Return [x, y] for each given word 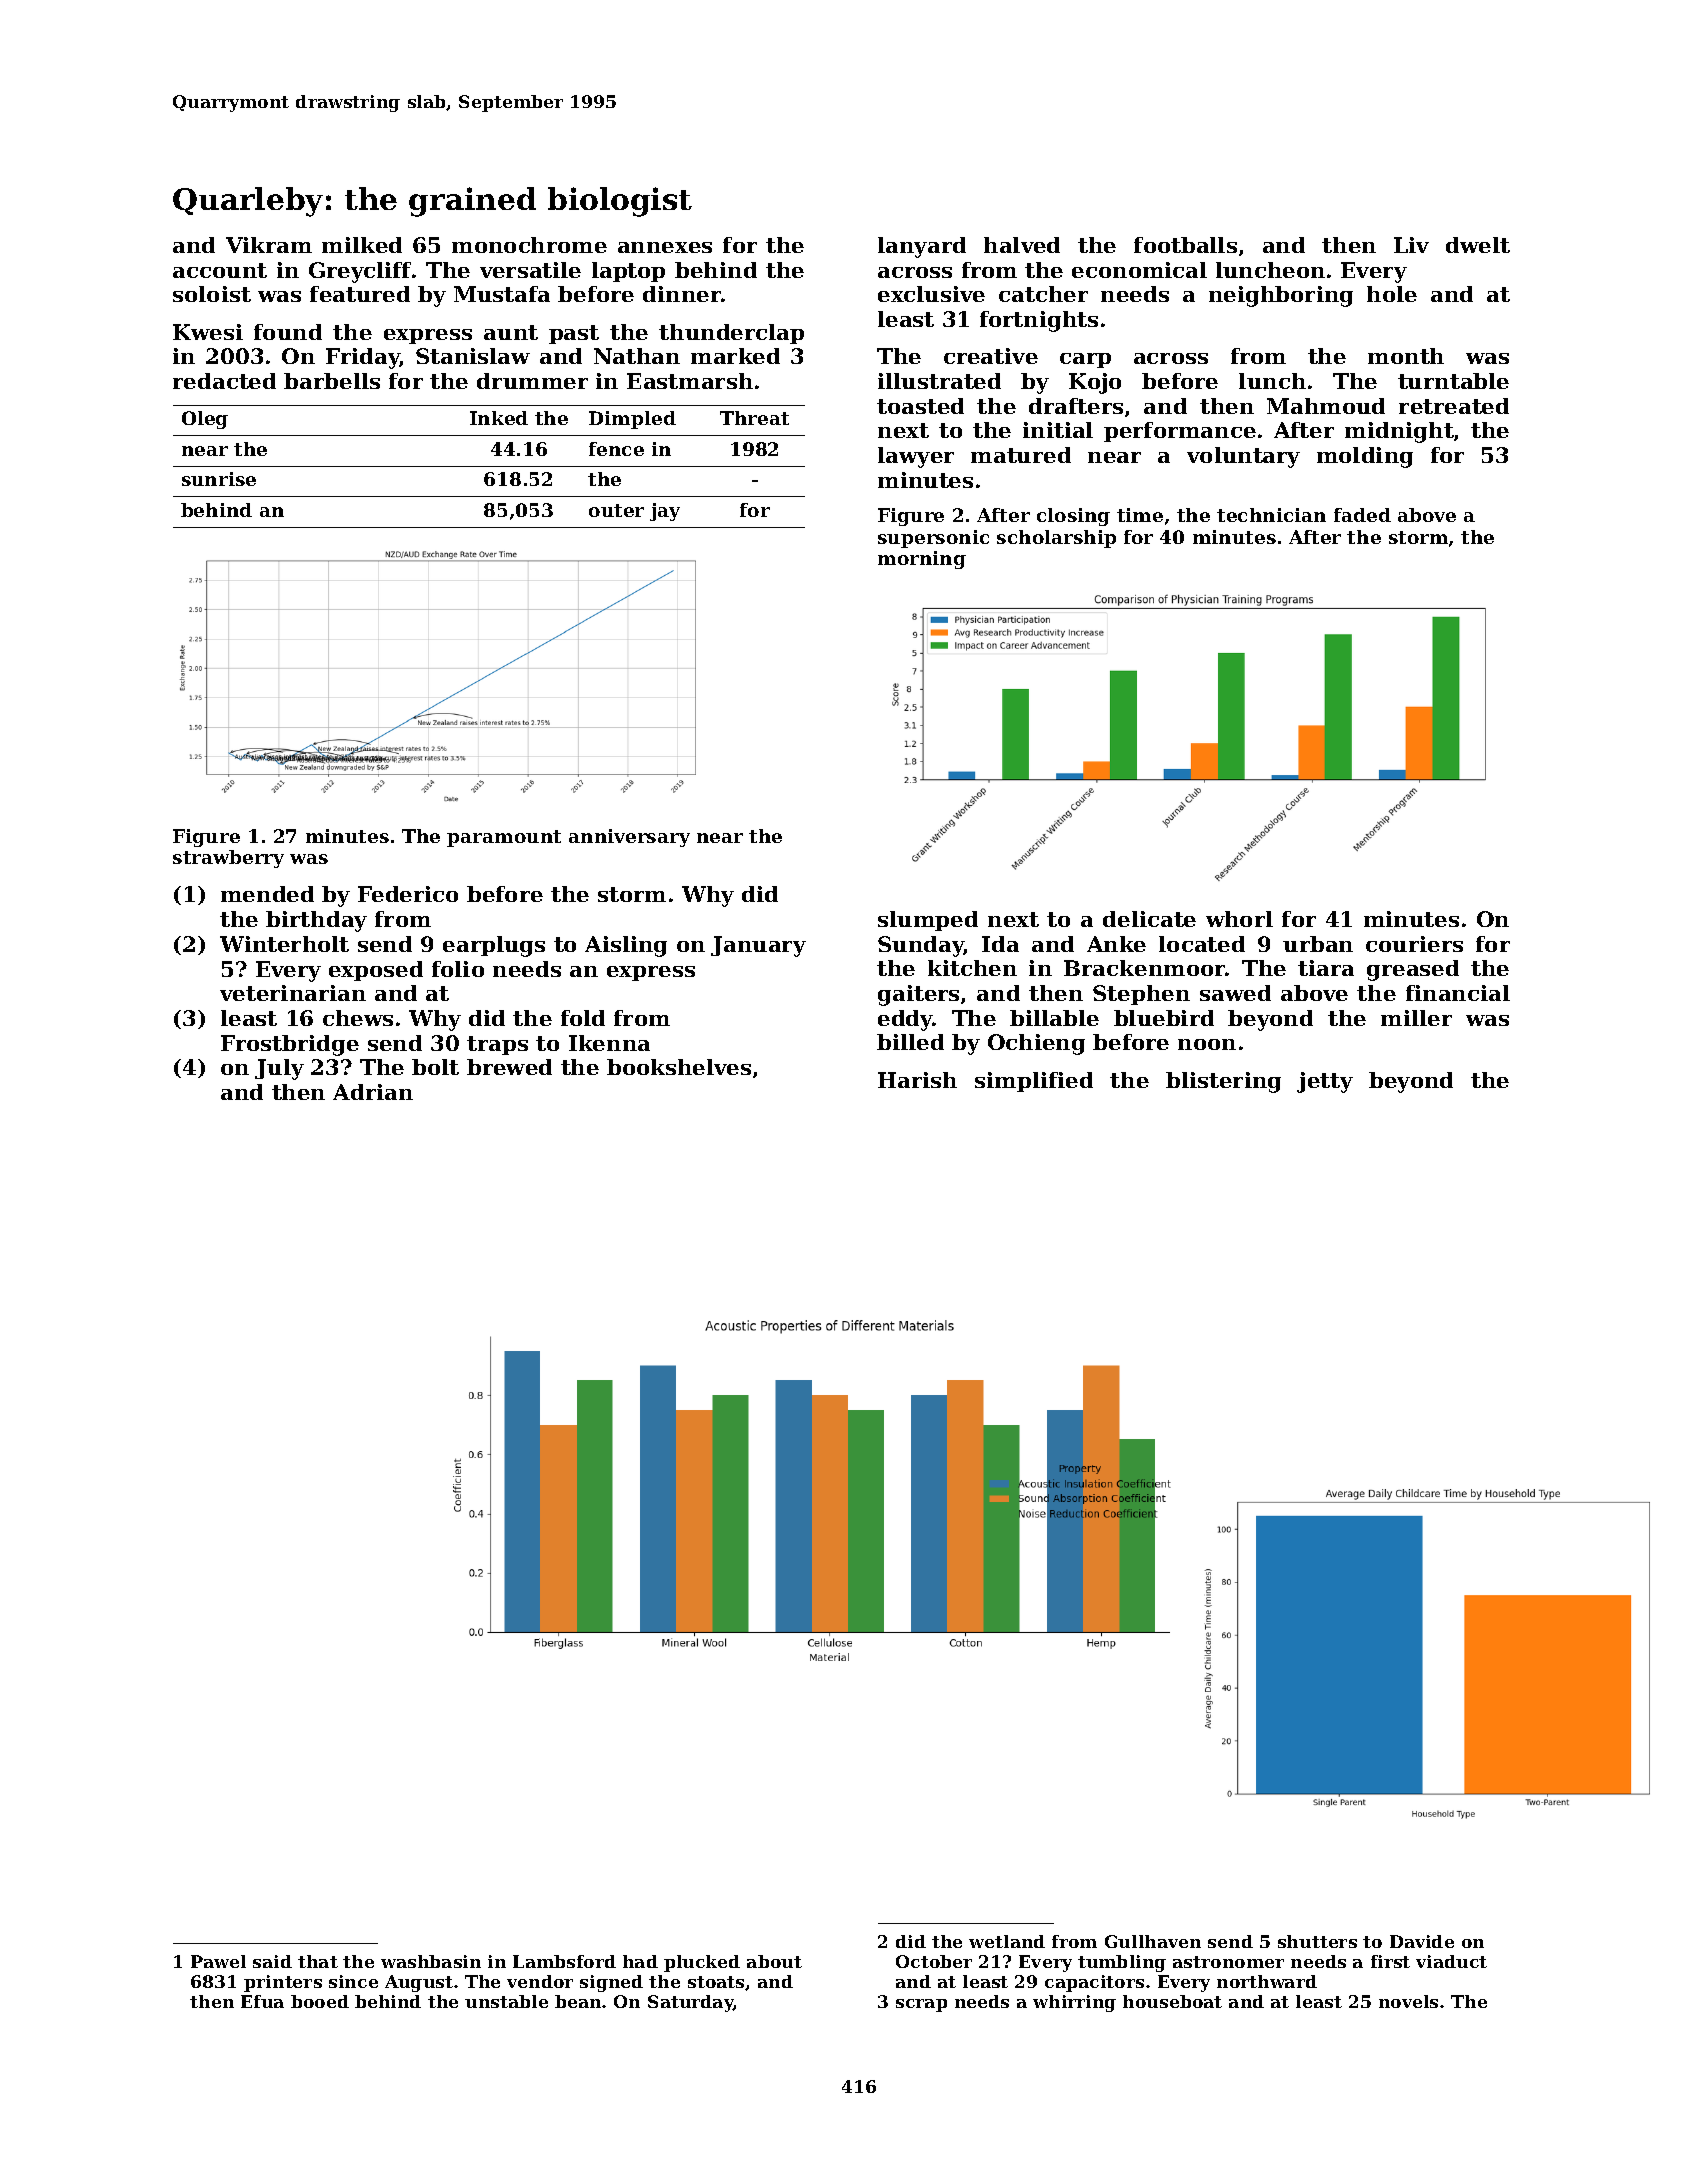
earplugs [494, 946]
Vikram [269, 245]
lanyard [922, 247]
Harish [917, 1080]
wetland [1007, 1941]
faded [1362, 515]
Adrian [373, 1092]
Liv [1411, 245]
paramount [504, 838]
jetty [1325, 1082]
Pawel [218, 1961]
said [272, 1961]
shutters [1317, 1941]
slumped [928, 921]
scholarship [1056, 539]
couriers [1414, 944]
